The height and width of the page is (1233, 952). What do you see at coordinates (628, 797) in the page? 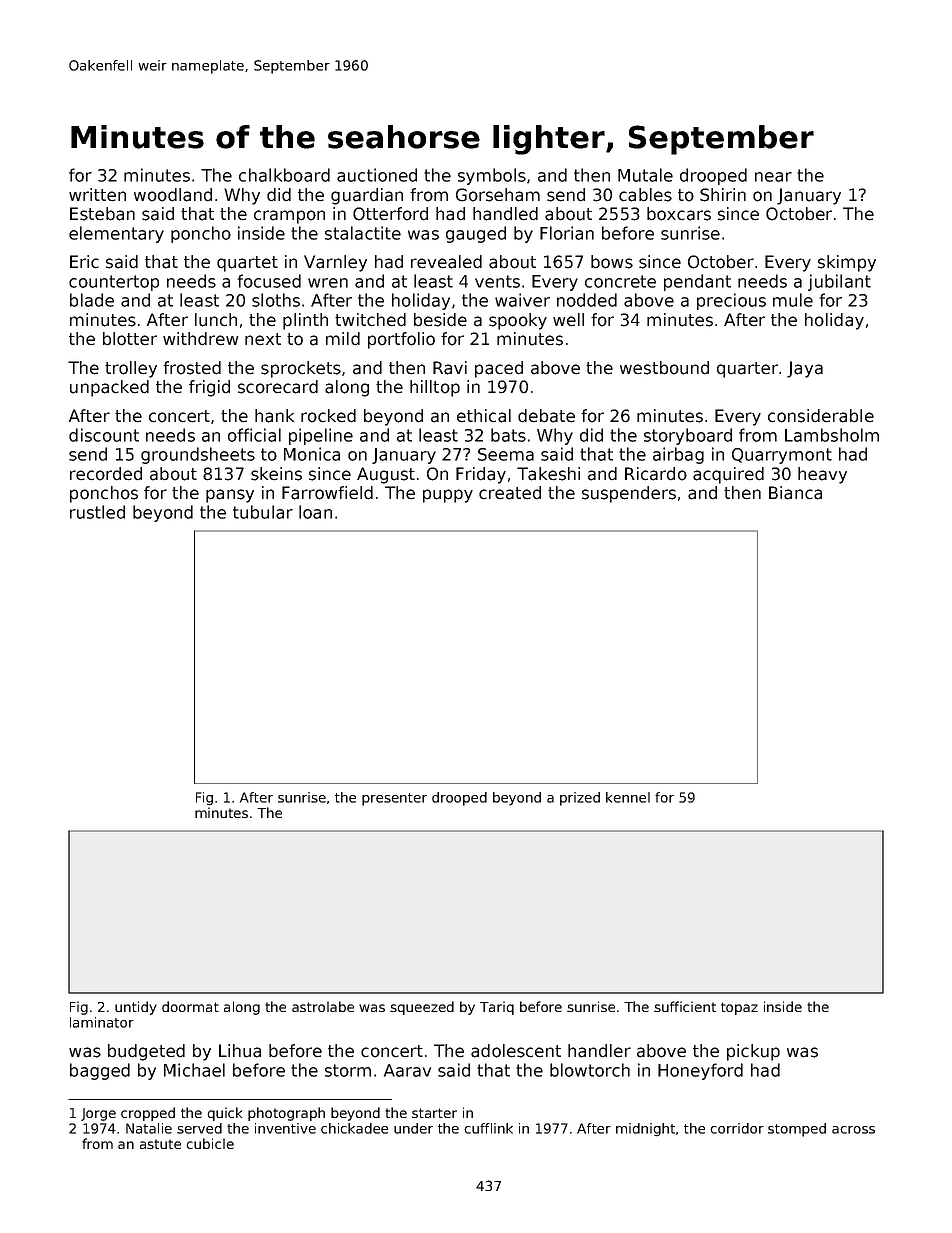
I see `kennel` at bounding box center [628, 797].
